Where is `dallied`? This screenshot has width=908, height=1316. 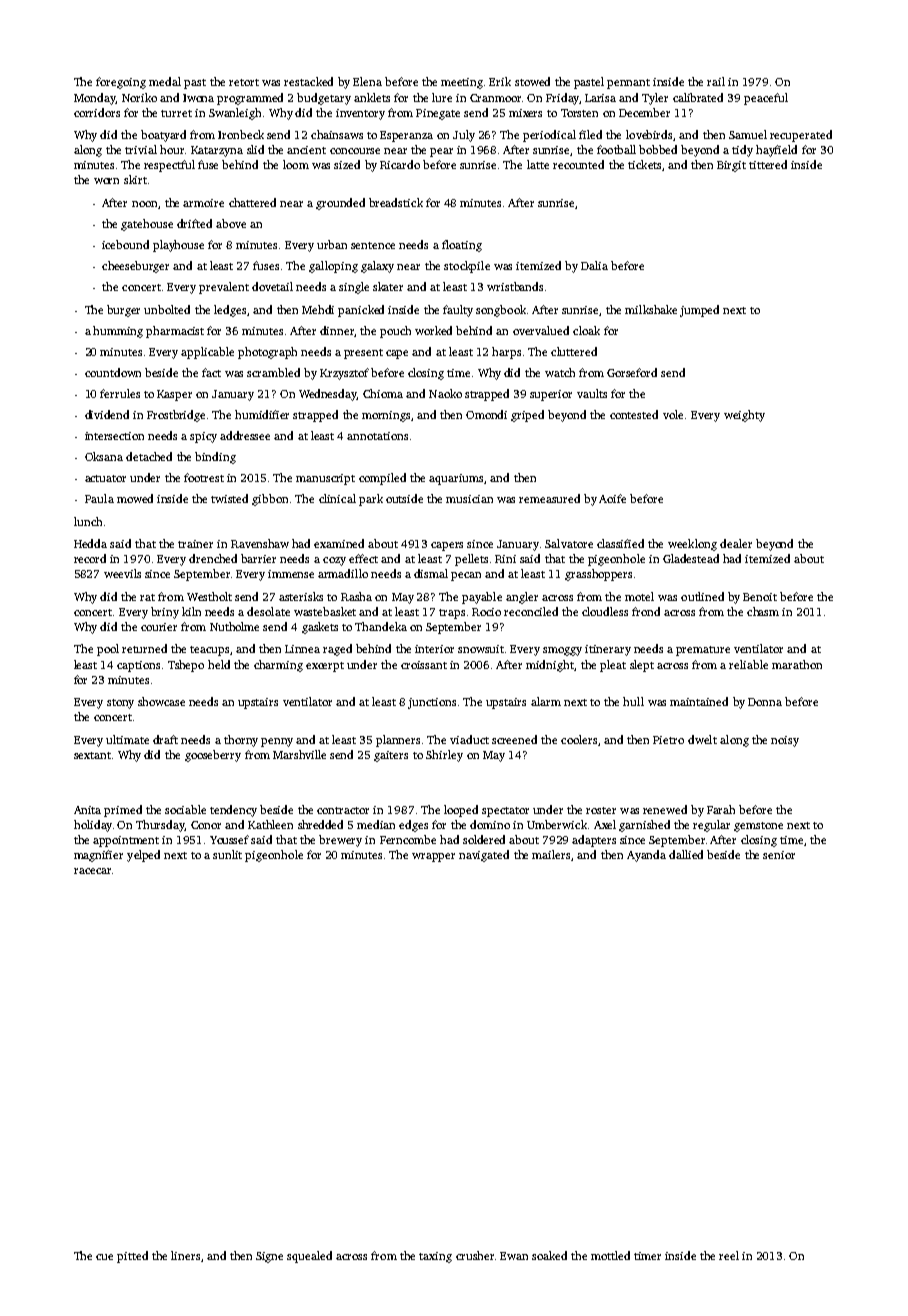
dallied is located at coordinates (686, 854).
